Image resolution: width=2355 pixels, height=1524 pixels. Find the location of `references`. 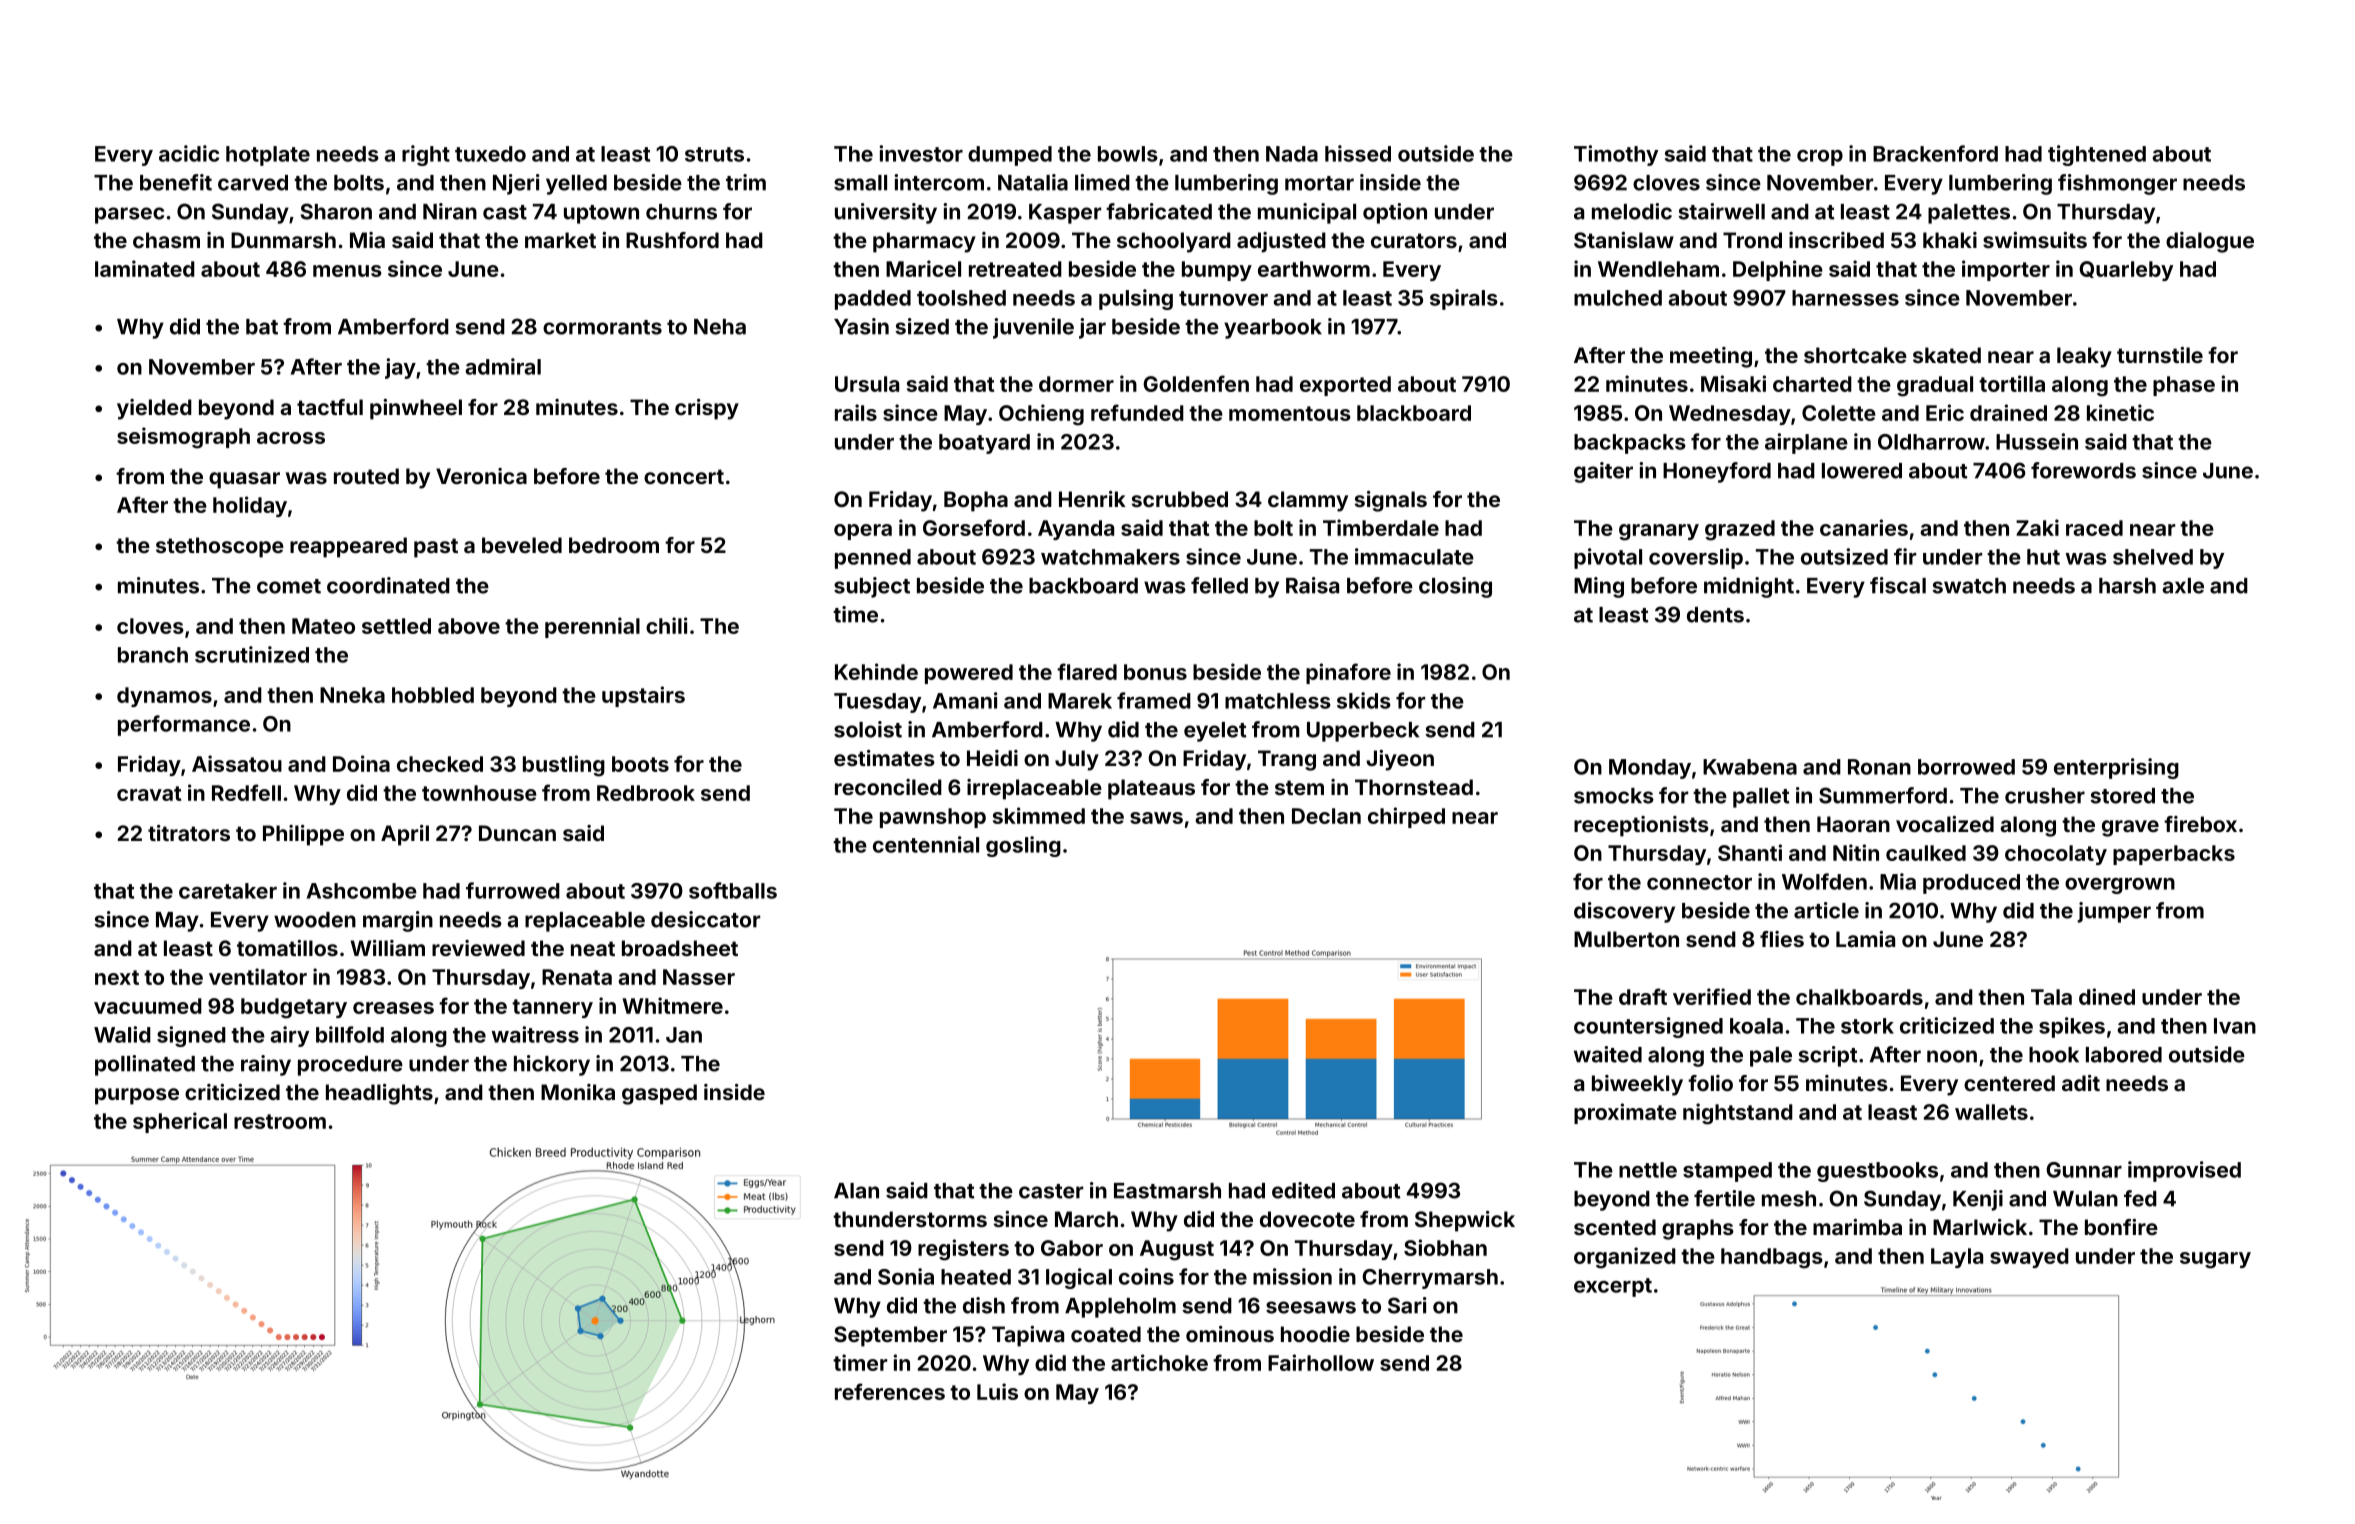

references is located at coordinates (890, 1391).
